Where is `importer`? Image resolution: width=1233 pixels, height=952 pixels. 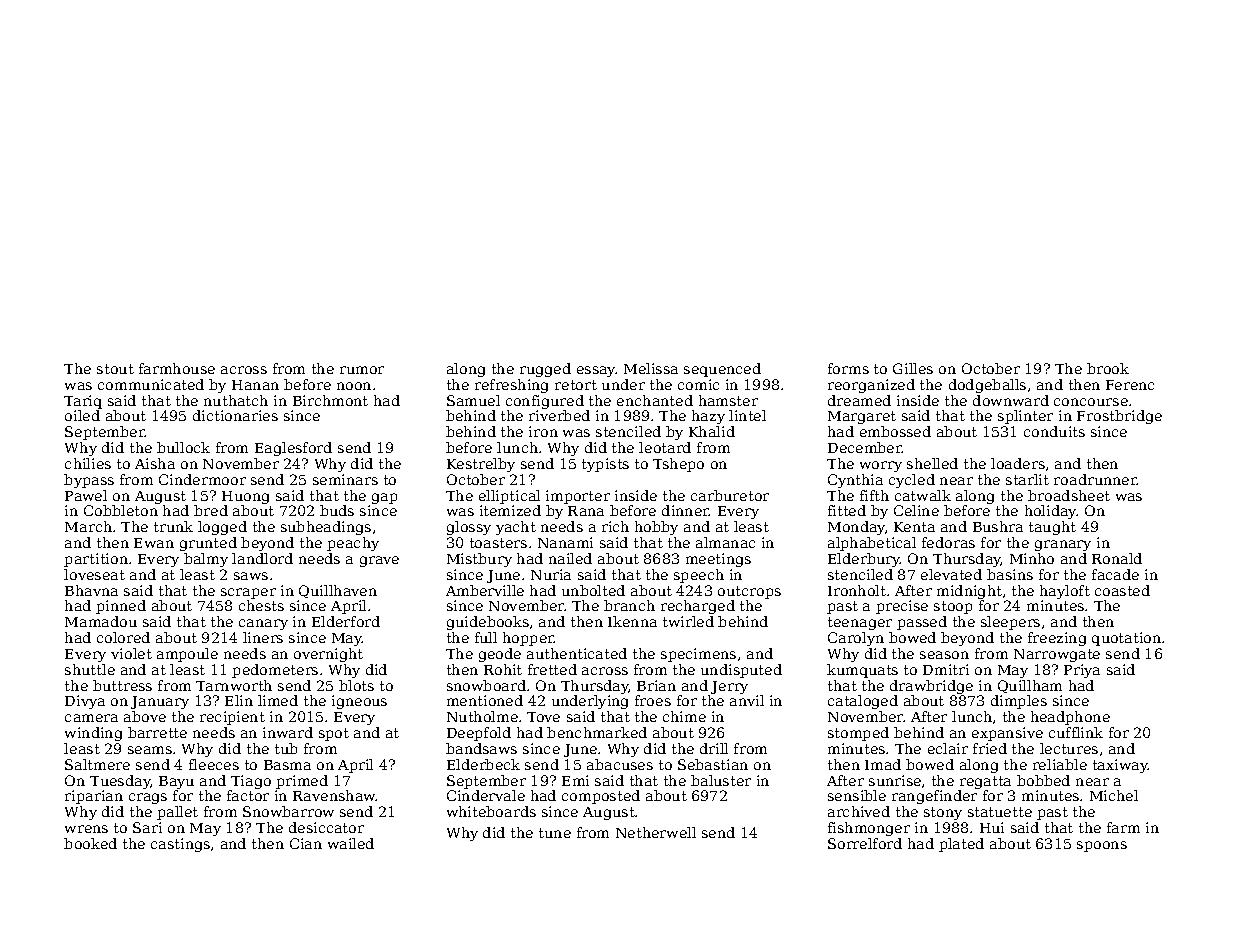 importer is located at coordinates (578, 497).
